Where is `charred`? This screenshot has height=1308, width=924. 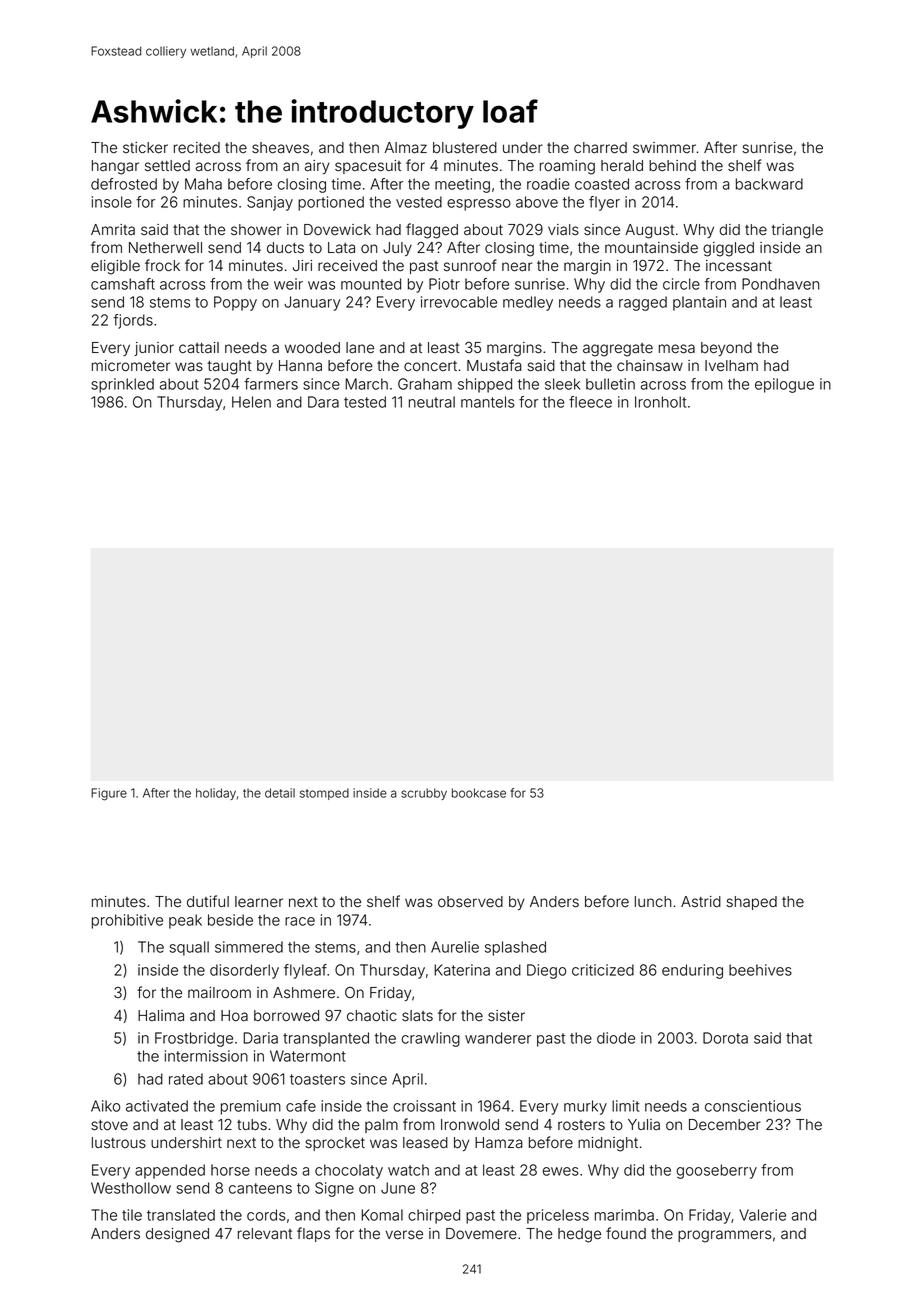 charred is located at coordinates (600, 148).
